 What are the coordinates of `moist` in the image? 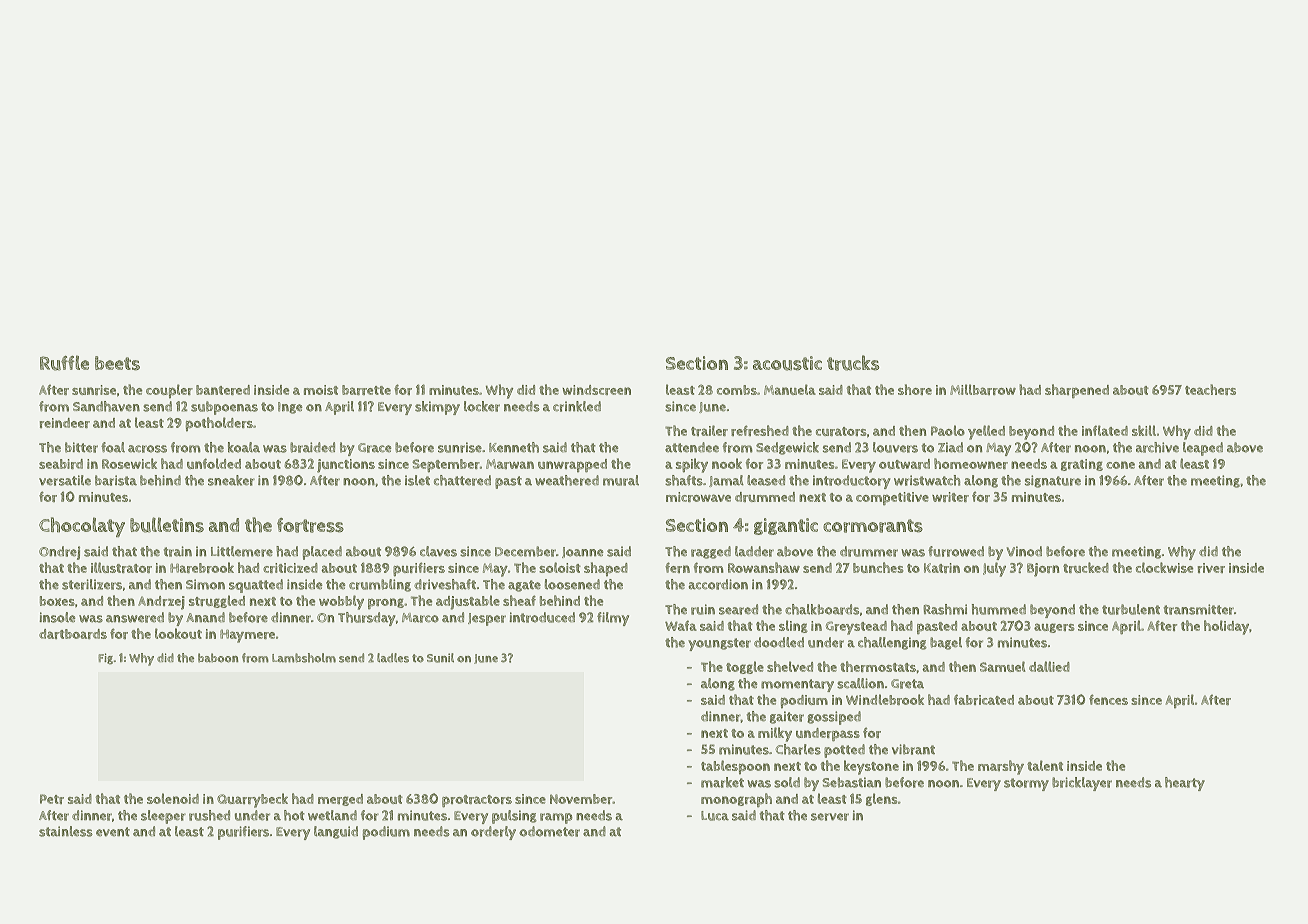 It's located at (321, 390).
